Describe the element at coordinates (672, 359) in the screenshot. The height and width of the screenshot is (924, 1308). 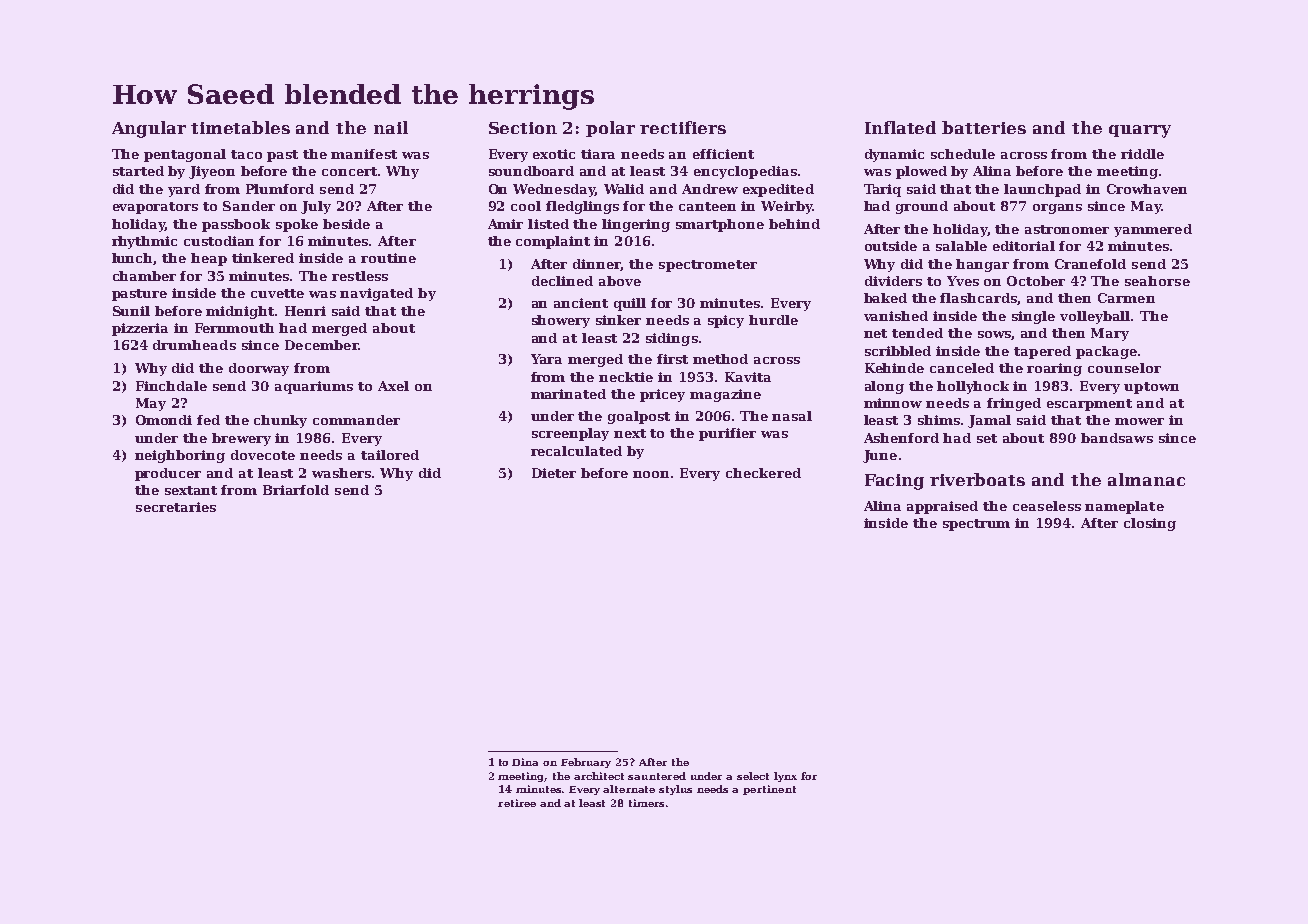
I see `first` at that location.
